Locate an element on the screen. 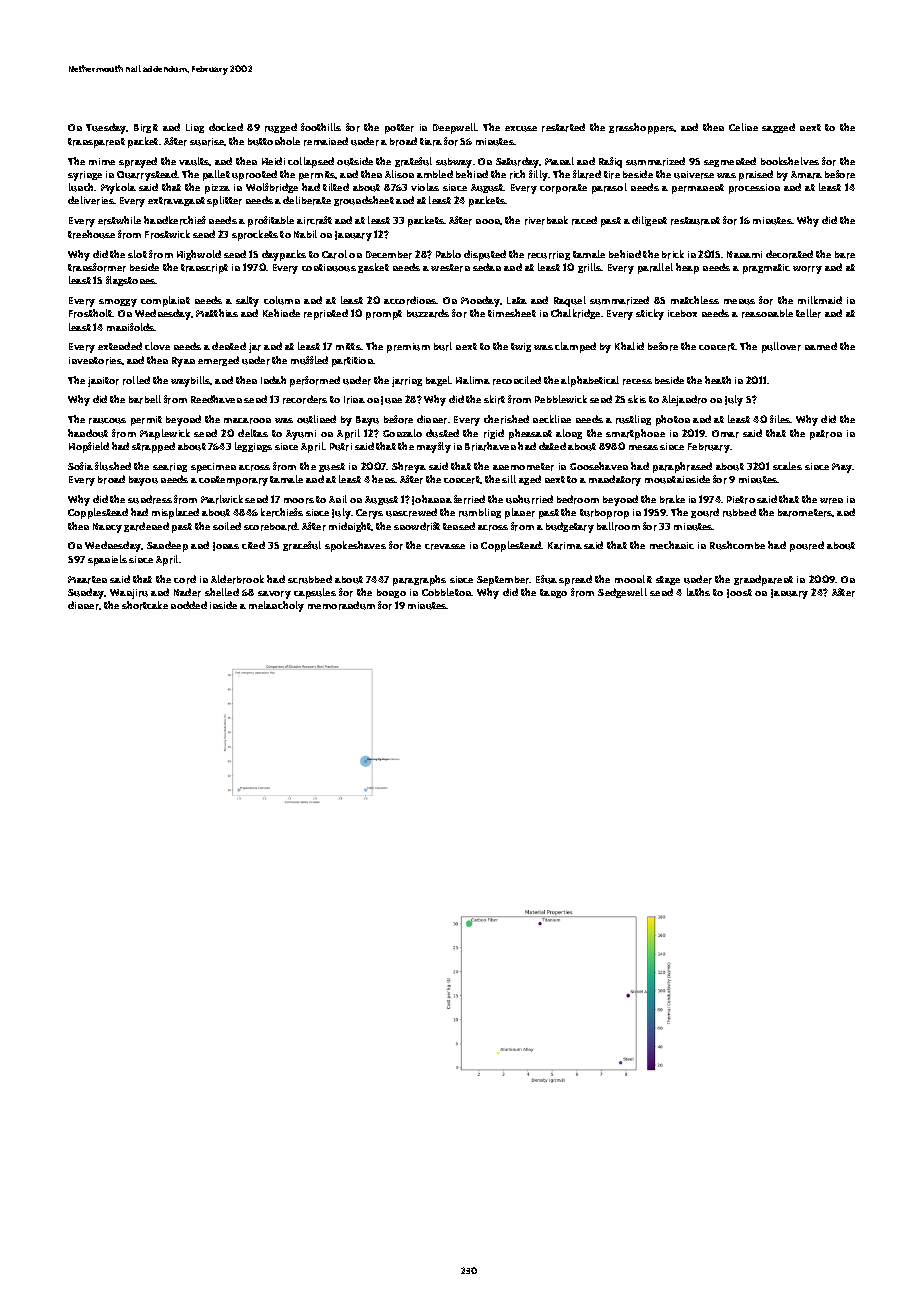  bare is located at coordinates (845, 255).
